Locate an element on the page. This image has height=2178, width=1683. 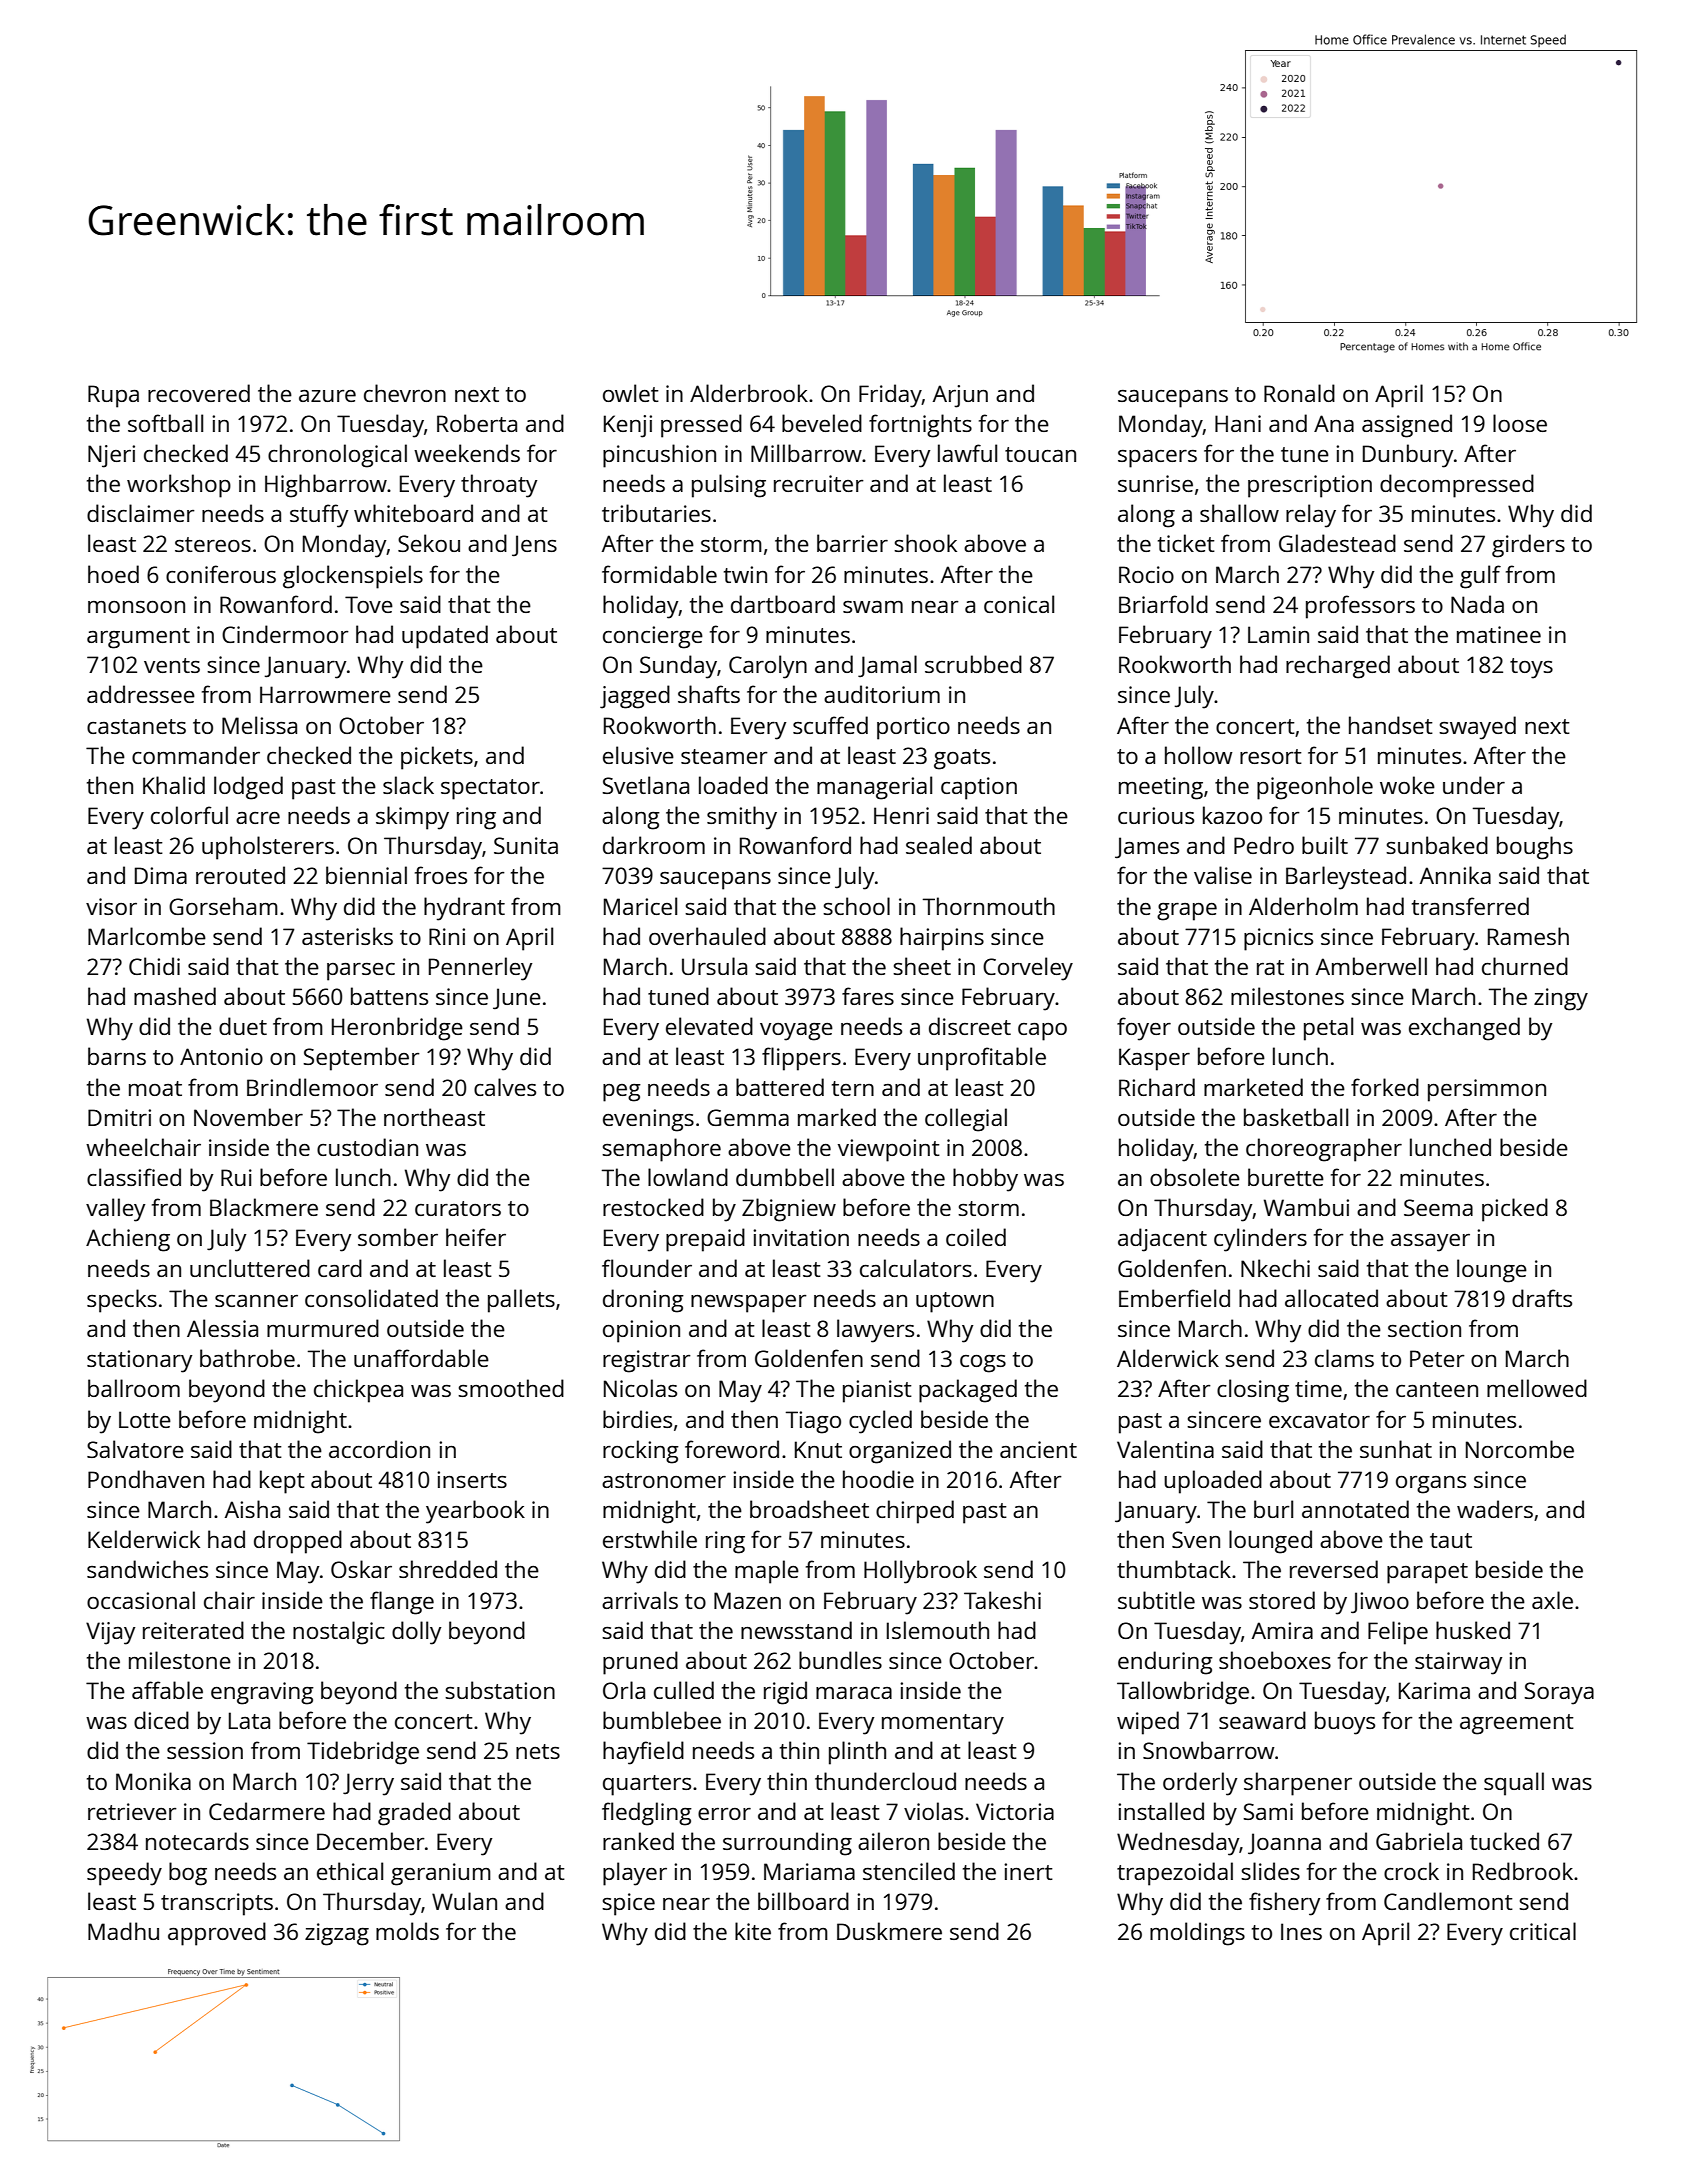
Islemouth is located at coordinates (938, 1630).
